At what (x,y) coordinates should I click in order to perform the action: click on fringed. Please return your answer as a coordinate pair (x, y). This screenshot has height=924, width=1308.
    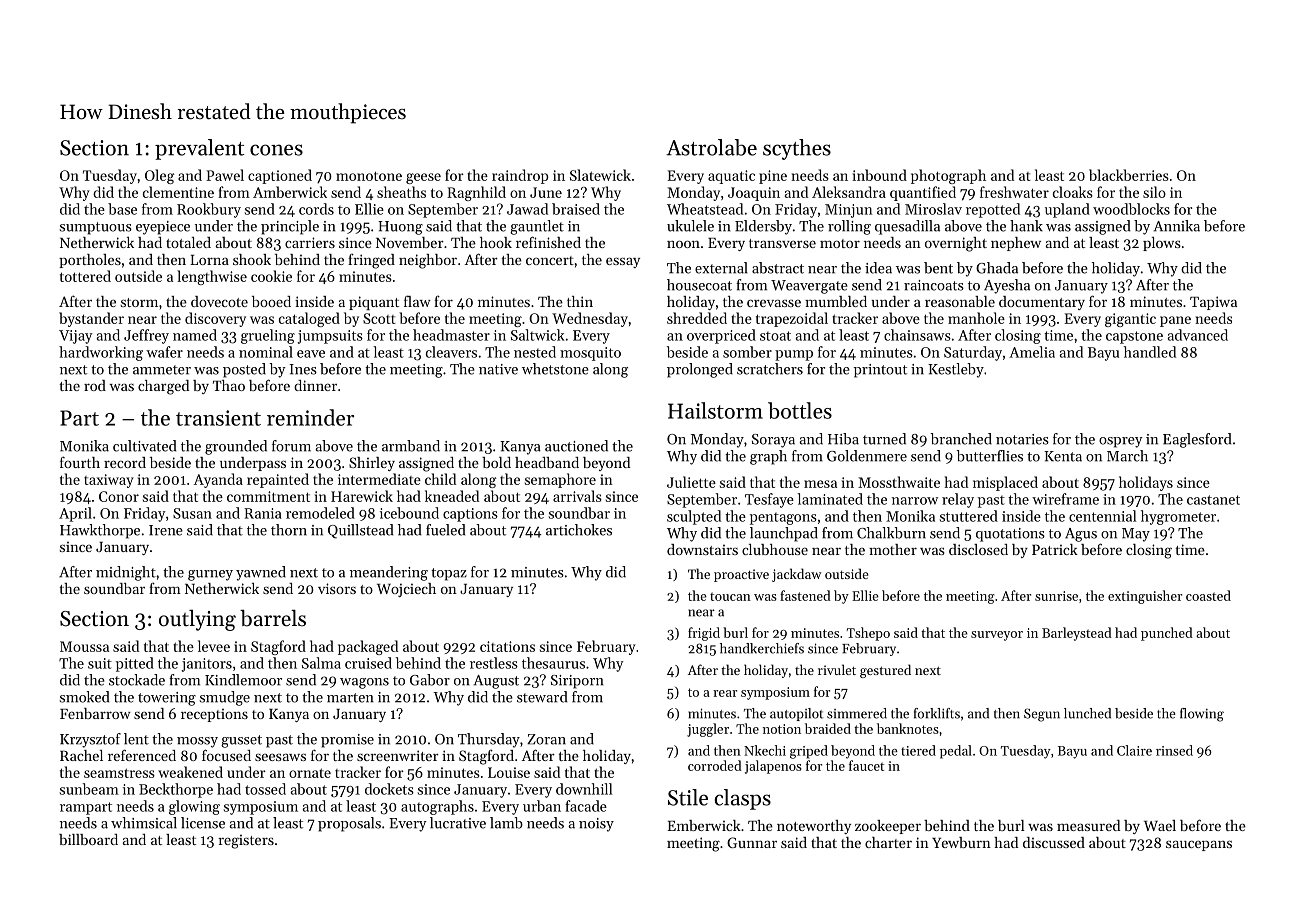
    Looking at the image, I should click on (371, 261).
